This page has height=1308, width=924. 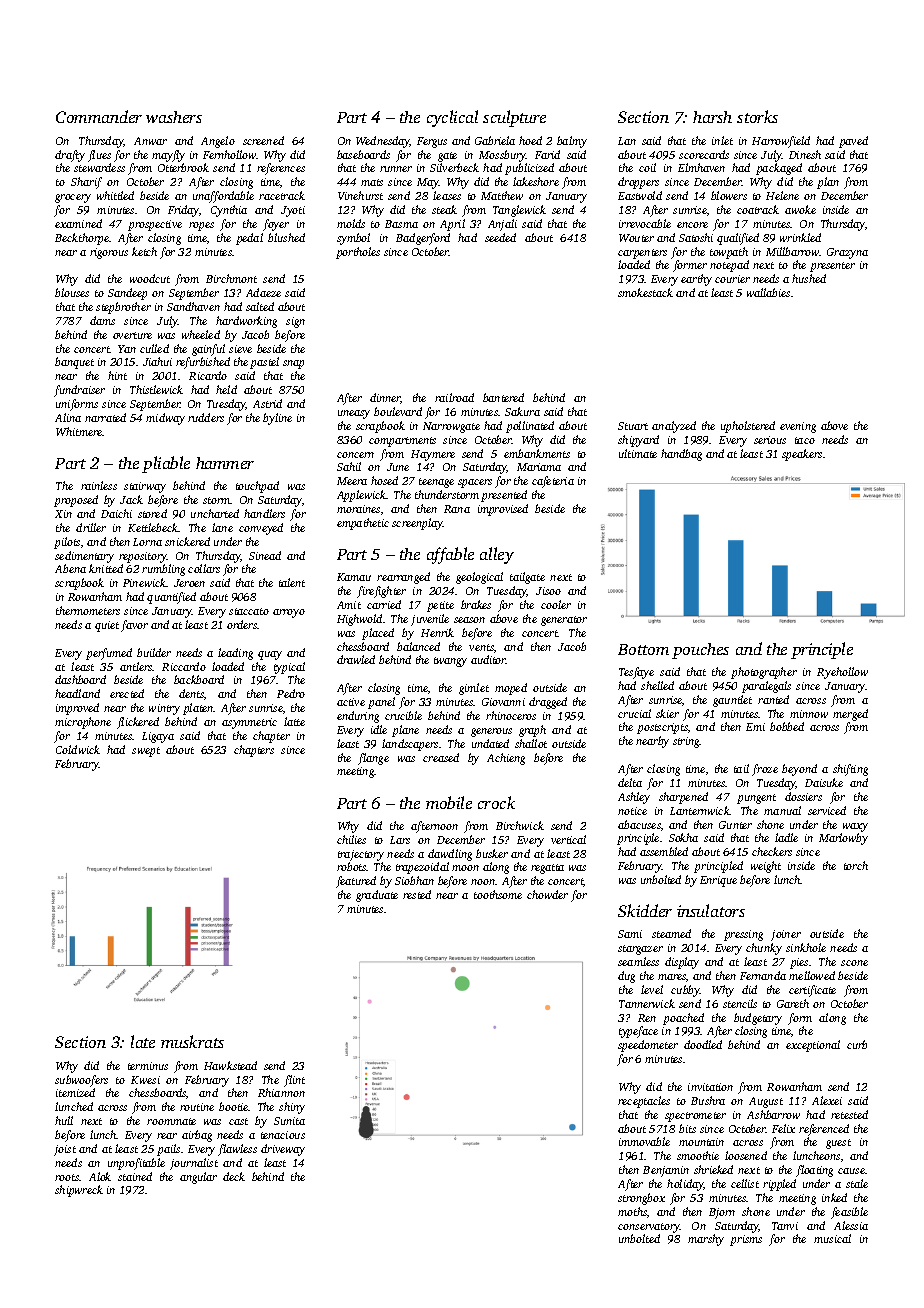 What do you see at coordinates (79, 1191) in the page?
I see `shipwreck` at bounding box center [79, 1191].
